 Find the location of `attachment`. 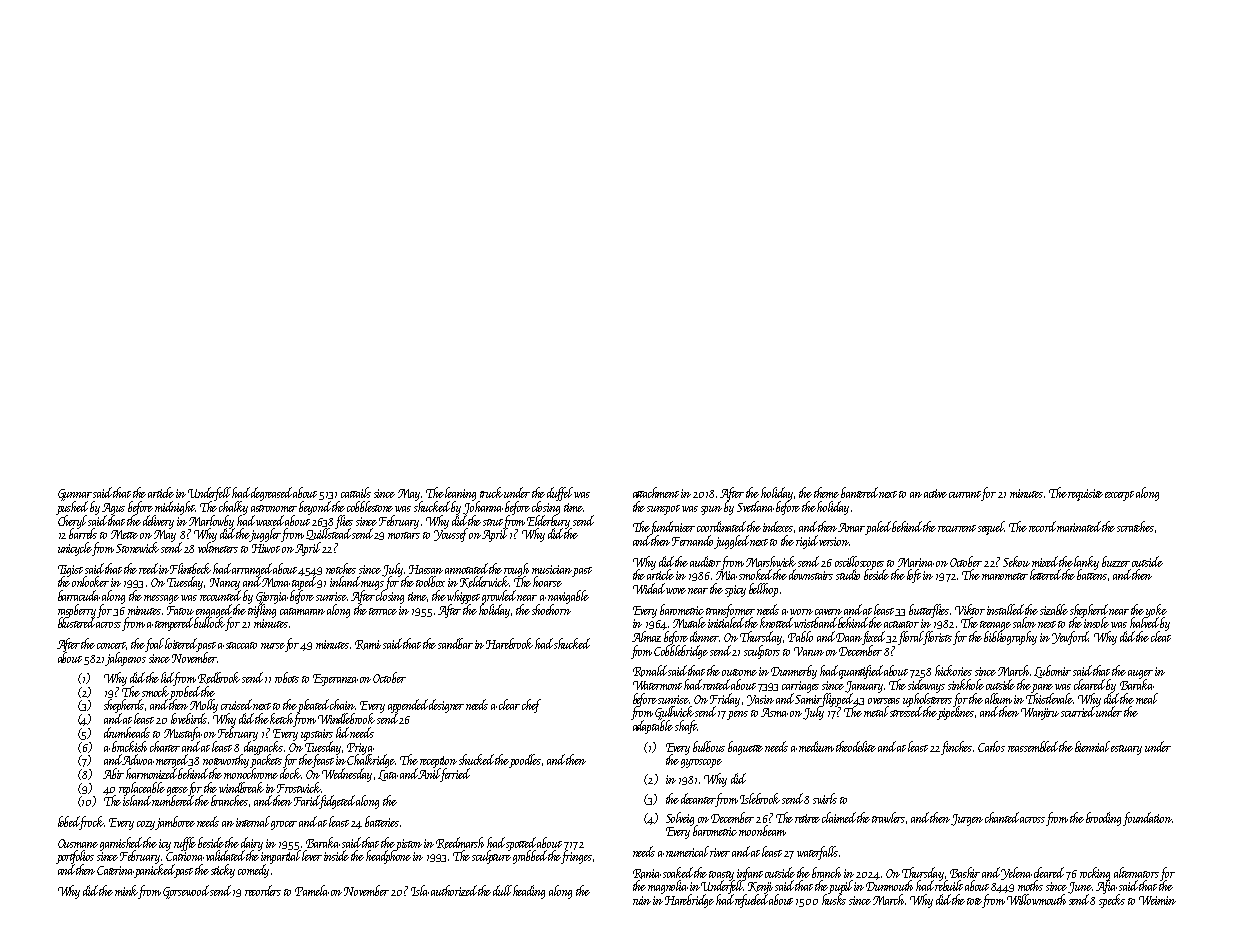

attachment is located at coordinates (656, 492).
